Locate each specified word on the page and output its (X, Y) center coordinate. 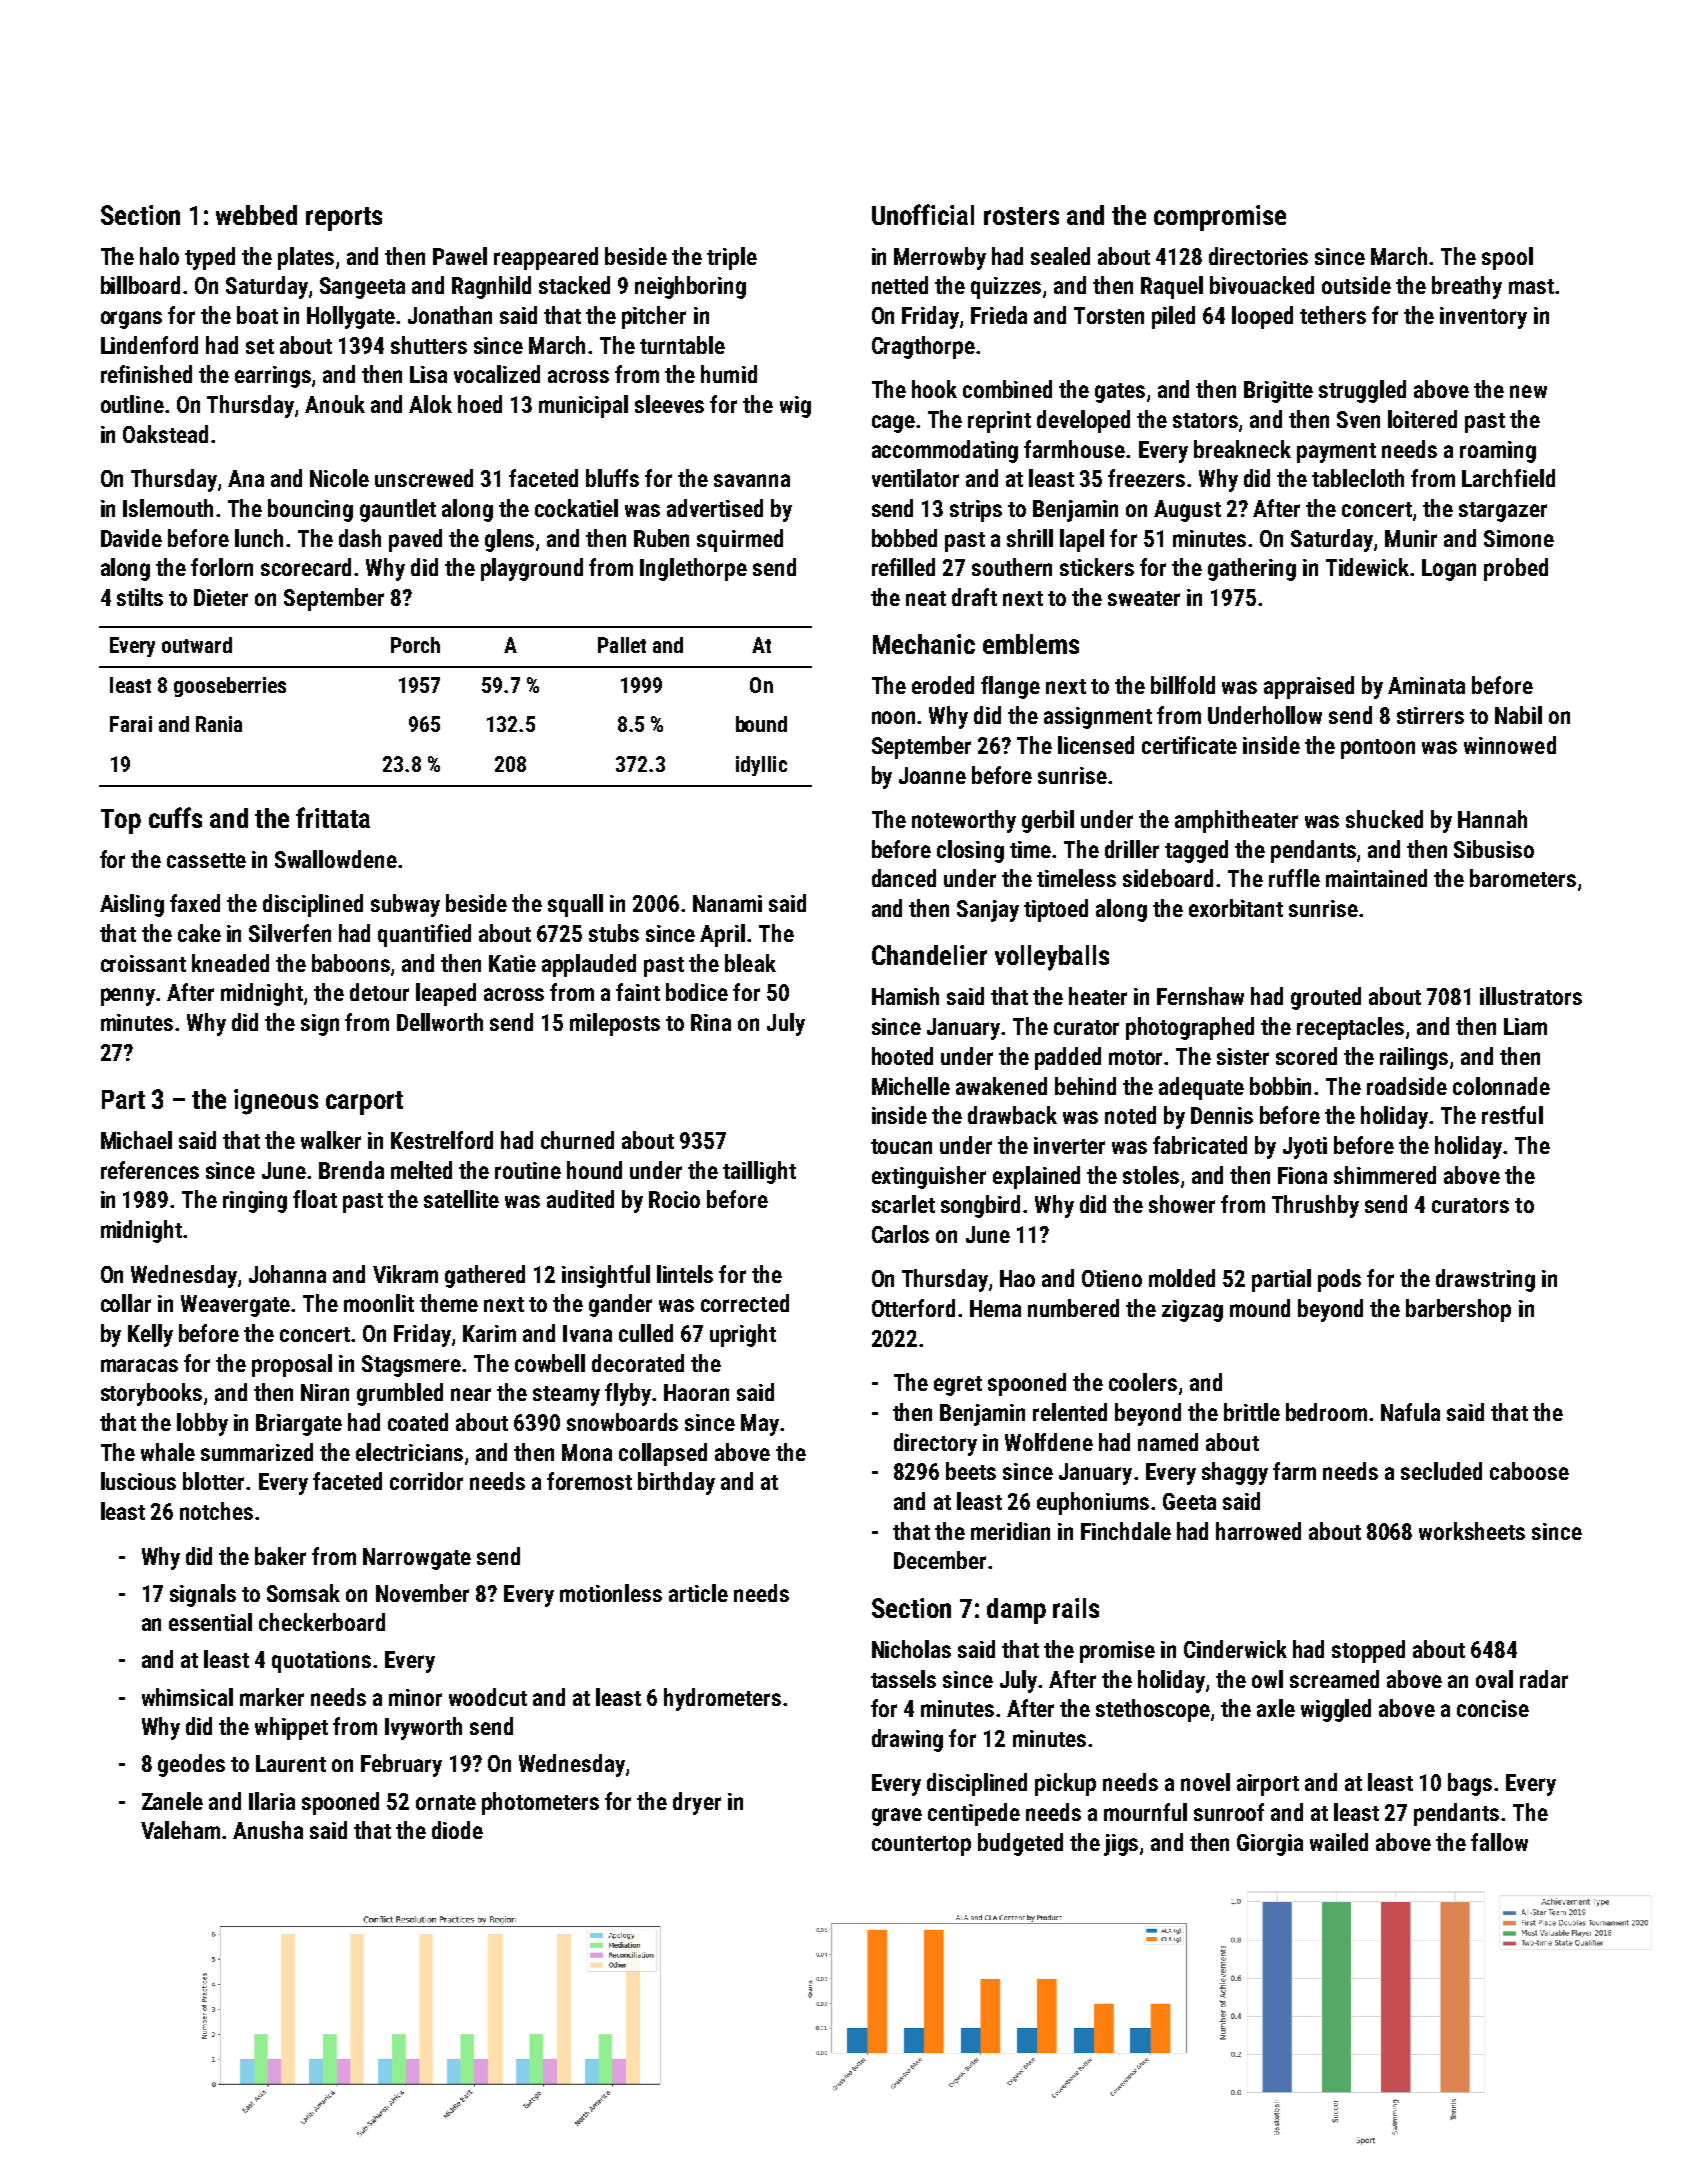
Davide (131, 538)
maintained (1376, 878)
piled (1173, 317)
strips (976, 511)
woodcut (488, 1697)
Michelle (911, 1086)
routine (528, 1170)
